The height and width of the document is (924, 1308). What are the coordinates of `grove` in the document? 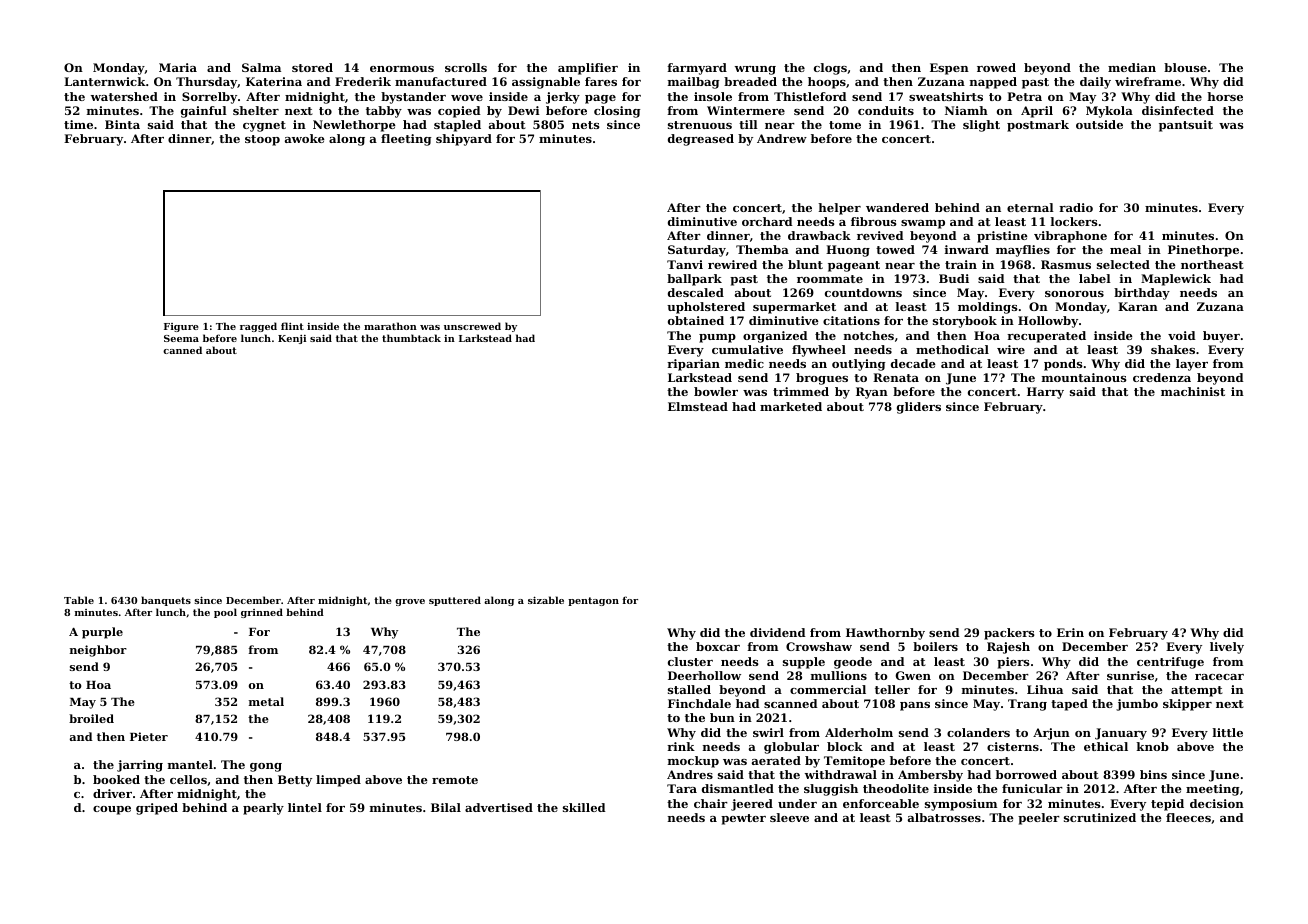 It's located at (410, 602).
